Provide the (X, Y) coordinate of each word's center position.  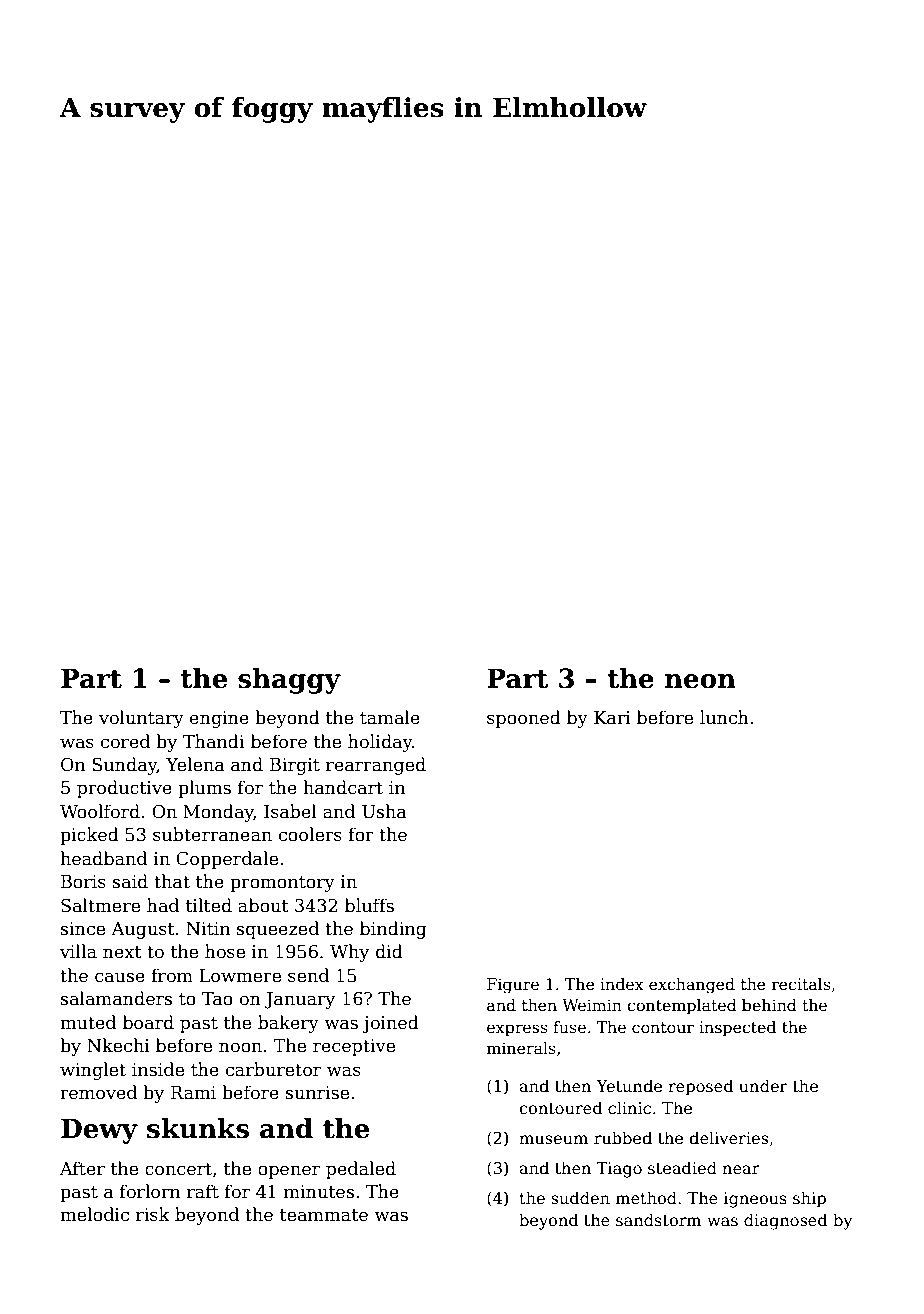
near (741, 1170)
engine (219, 719)
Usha (384, 811)
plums (204, 789)
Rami (193, 1093)
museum (553, 1139)
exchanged (692, 986)
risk (153, 1214)
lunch (724, 717)
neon (700, 681)
